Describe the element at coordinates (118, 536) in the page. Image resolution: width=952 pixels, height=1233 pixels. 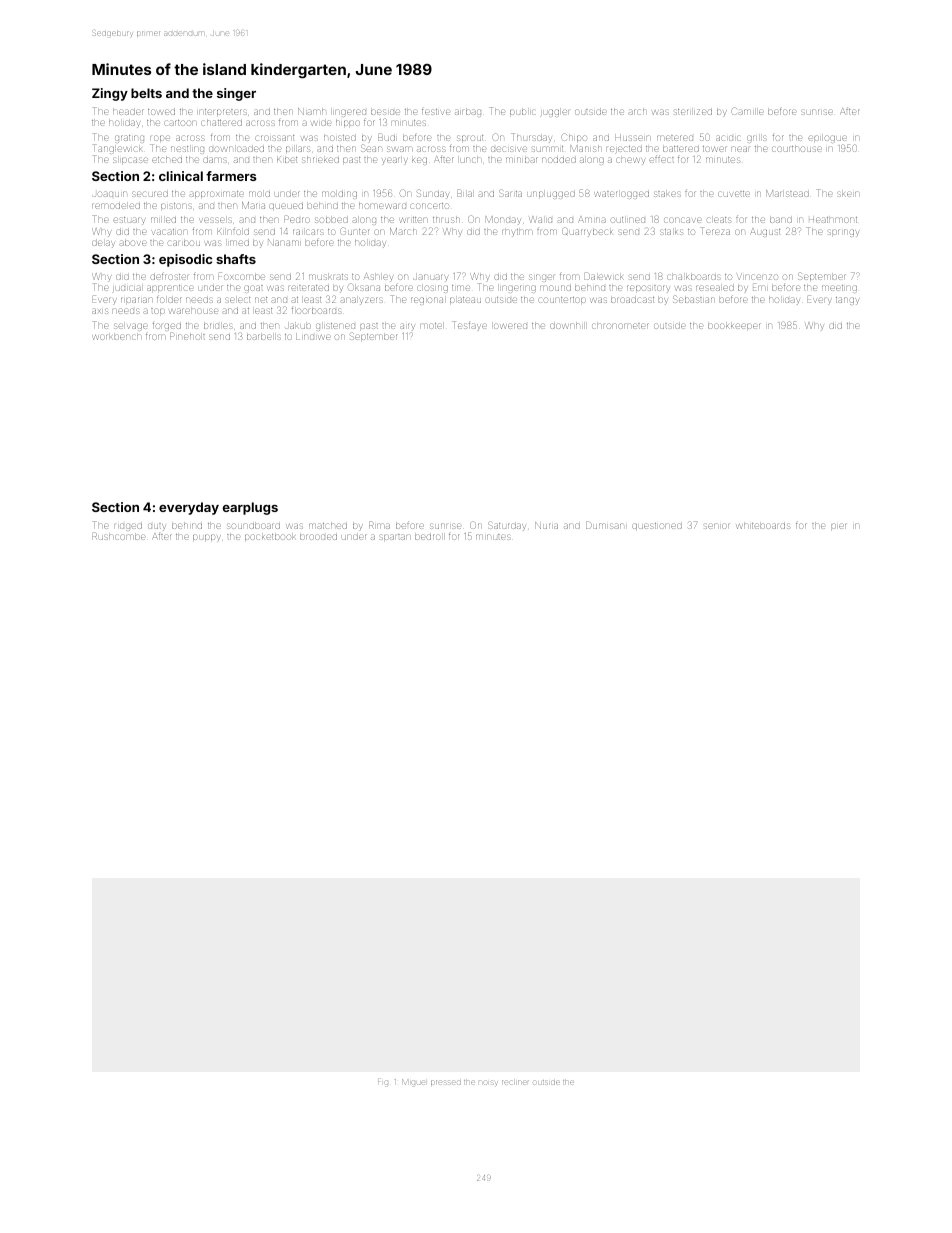
I see `Rushcombe` at that location.
